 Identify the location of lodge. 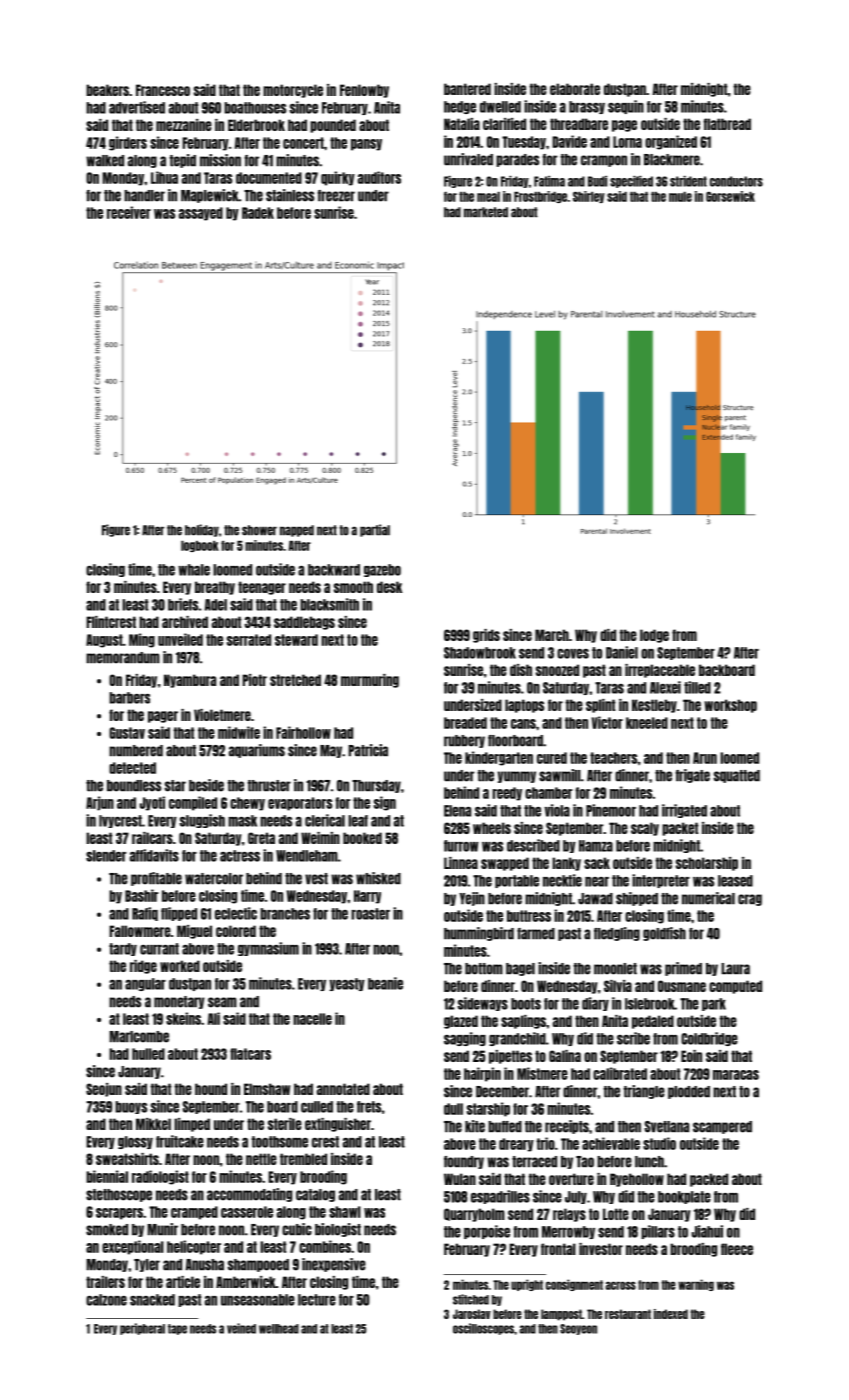
(654, 636).
